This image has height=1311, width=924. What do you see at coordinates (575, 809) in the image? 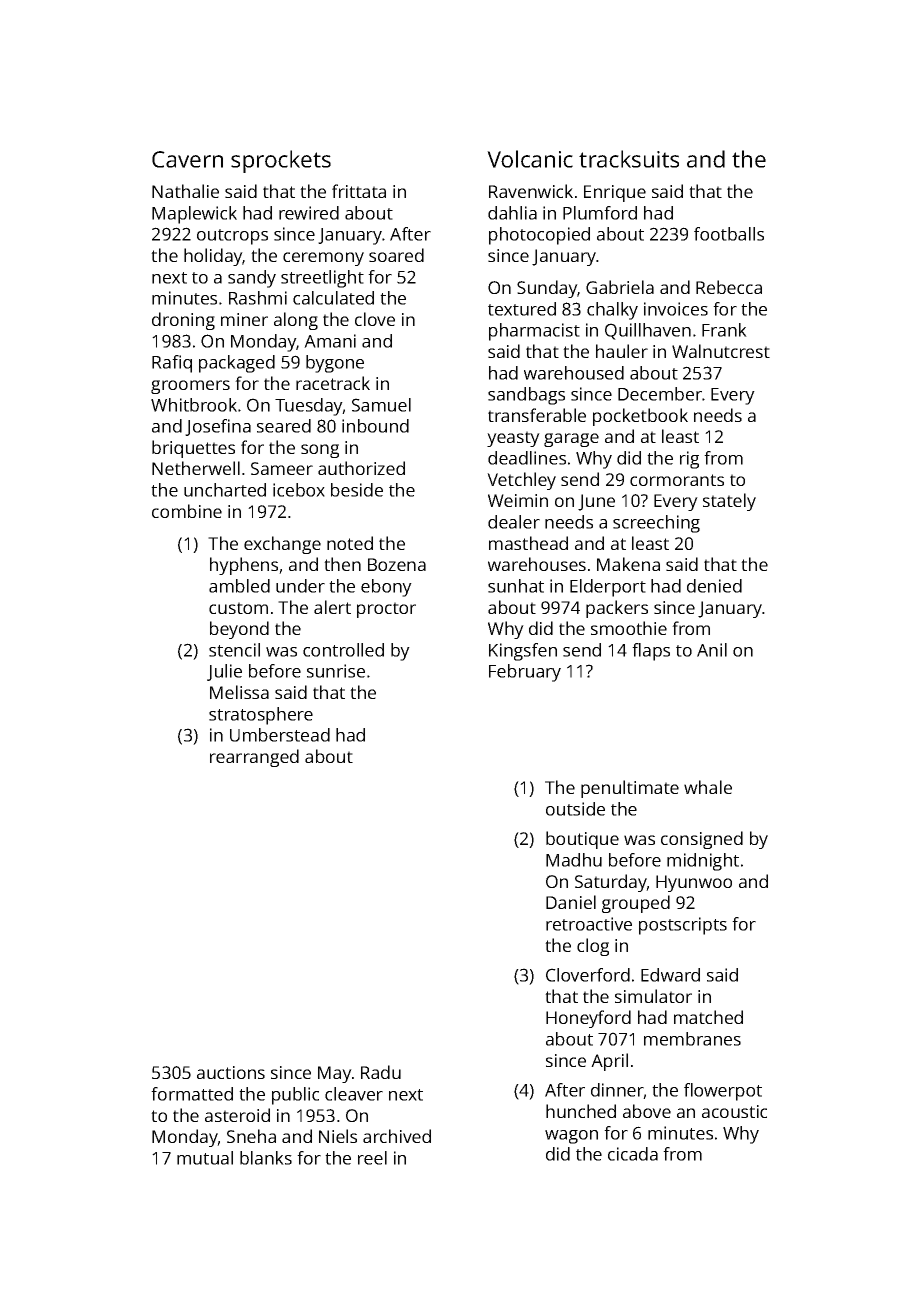
I see `outside` at bounding box center [575, 809].
